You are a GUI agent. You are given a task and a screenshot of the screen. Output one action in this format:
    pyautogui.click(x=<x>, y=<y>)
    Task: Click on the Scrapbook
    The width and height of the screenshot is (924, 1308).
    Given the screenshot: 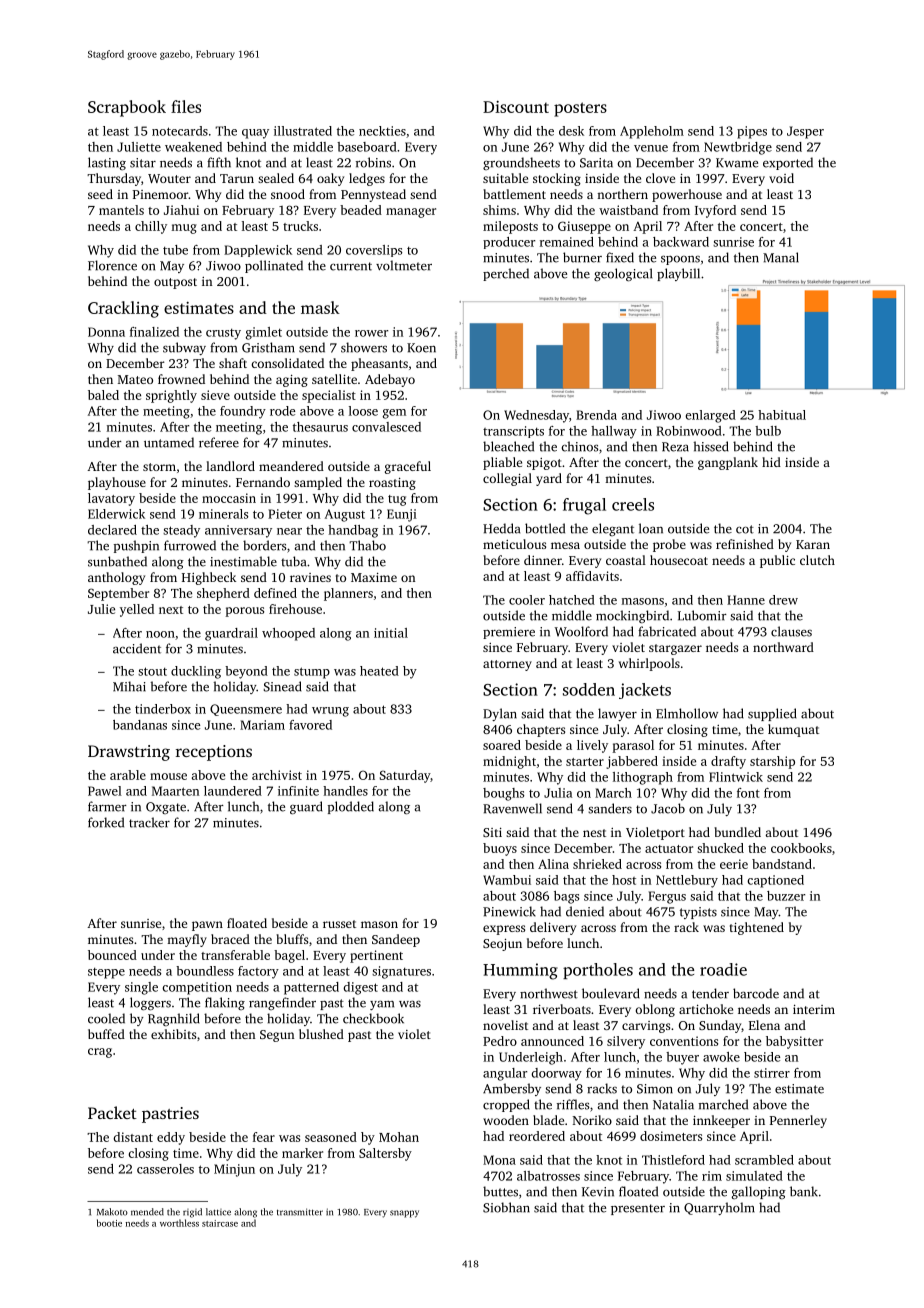 What is the action you would take?
    pyautogui.click(x=127, y=108)
